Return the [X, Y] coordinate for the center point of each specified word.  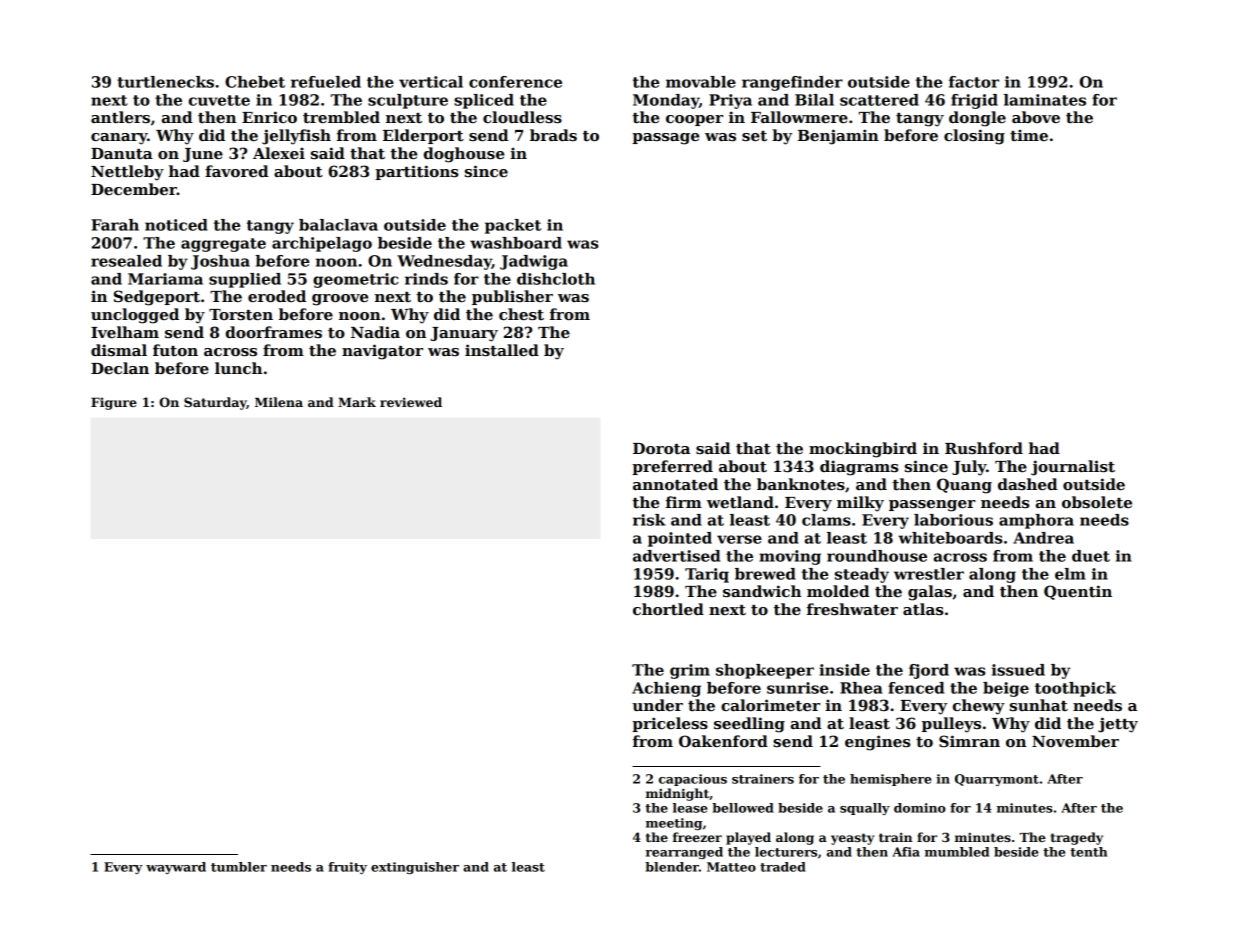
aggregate [223, 245]
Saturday [215, 403]
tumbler [239, 867]
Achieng [666, 689]
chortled [668, 609]
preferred [672, 467]
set [754, 136]
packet [513, 226]
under [657, 705]
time [1029, 135]
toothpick [1075, 689]
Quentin [1078, 592]
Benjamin [838, 137]
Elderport [423, 136]
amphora [1036, 521]
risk [649, 520]
